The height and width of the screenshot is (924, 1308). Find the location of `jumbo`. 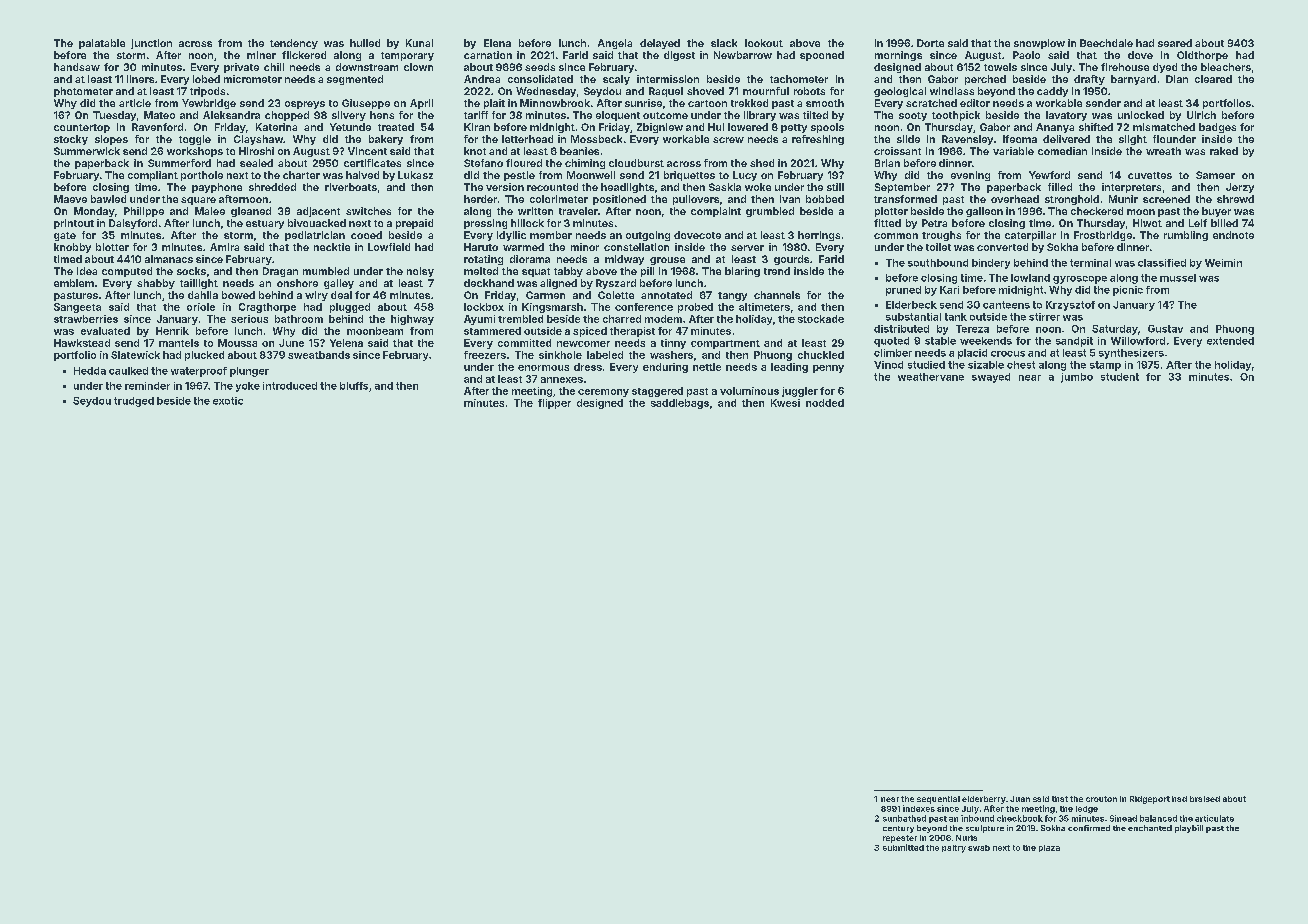

jumbo is located at coordinates (1077, 378).
